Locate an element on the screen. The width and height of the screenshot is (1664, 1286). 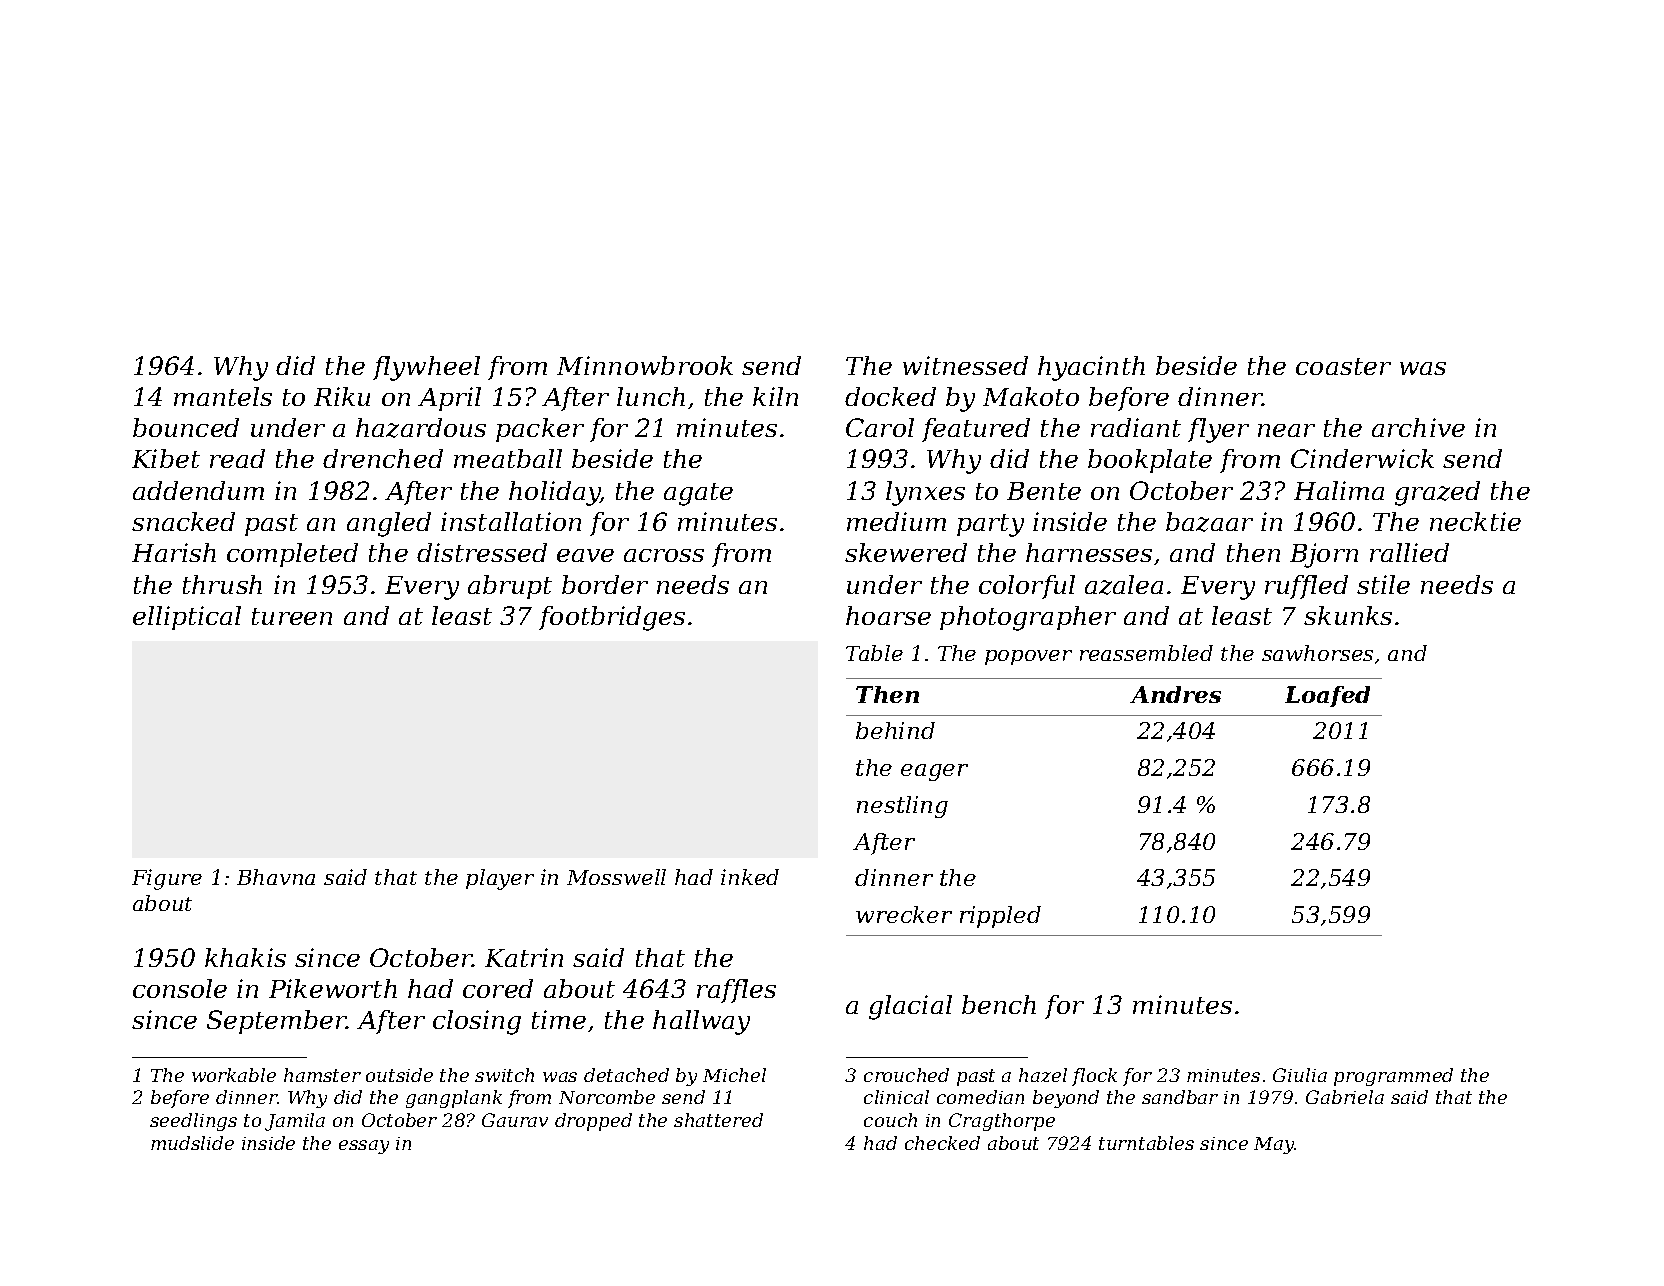
coaster is located at coordinates (1343, 366).
